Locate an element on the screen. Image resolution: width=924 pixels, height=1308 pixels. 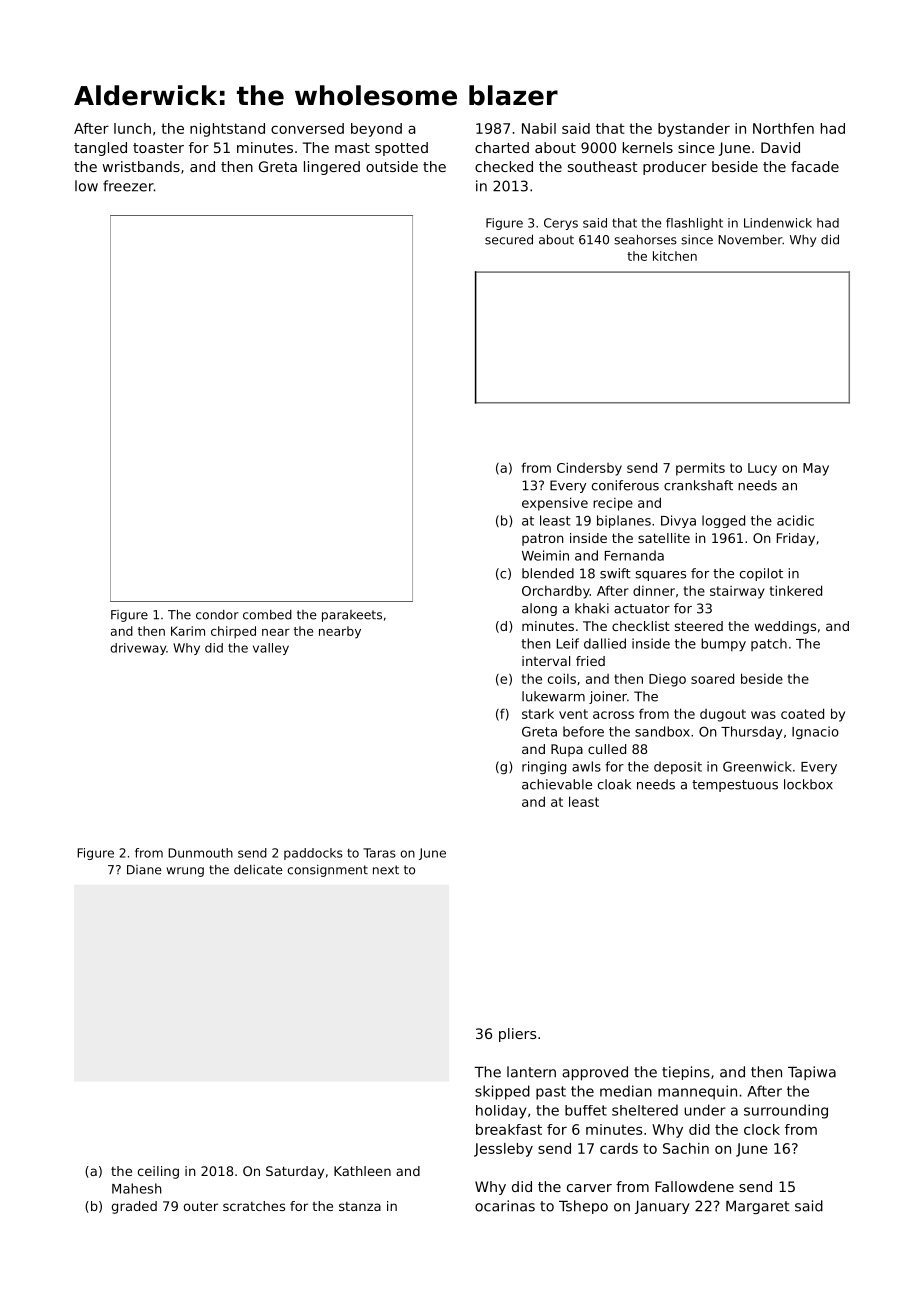
Diane is located at coordinates (144, 870).
